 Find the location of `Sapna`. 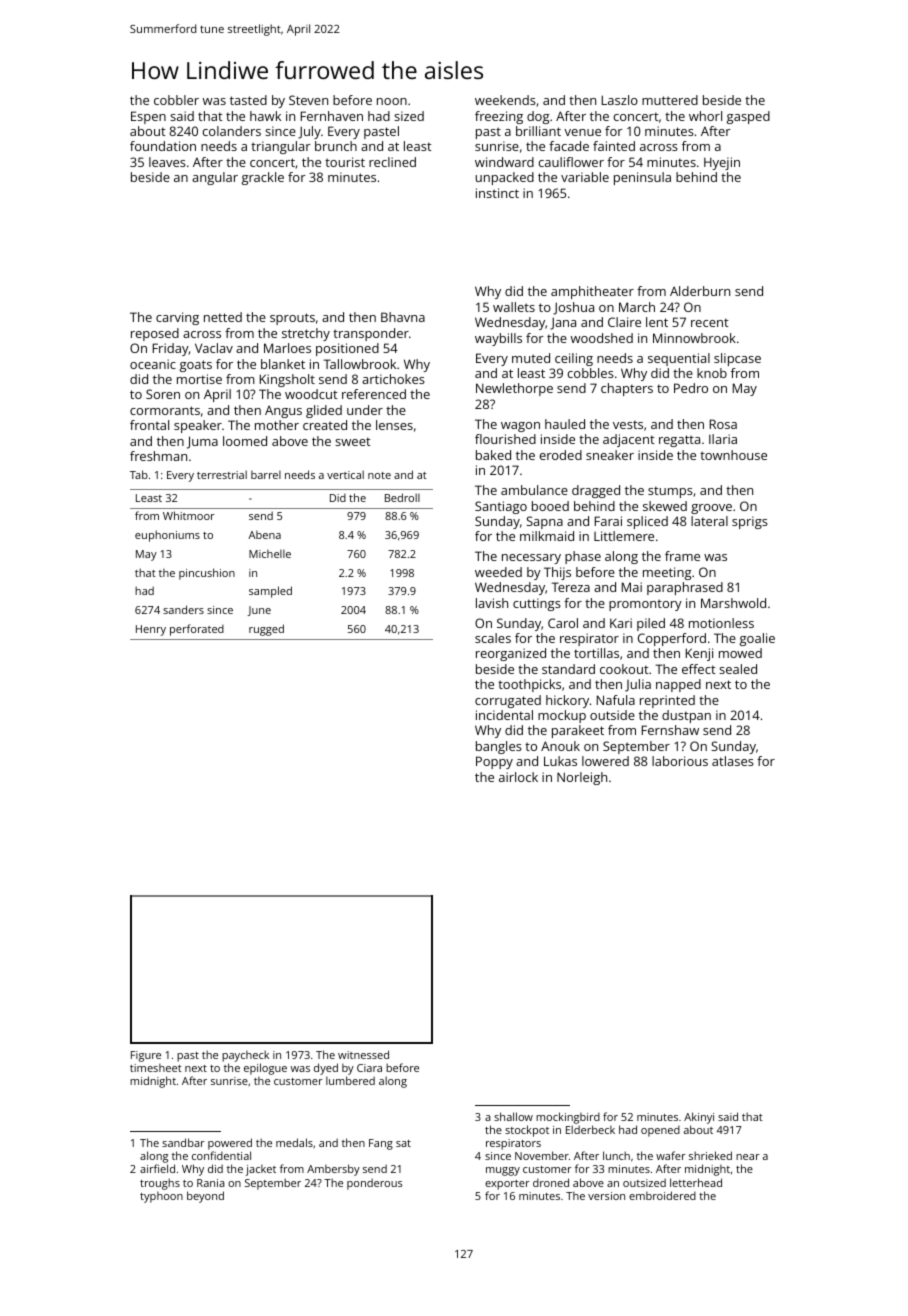

Sapna is located at coordinates (545, 522).
